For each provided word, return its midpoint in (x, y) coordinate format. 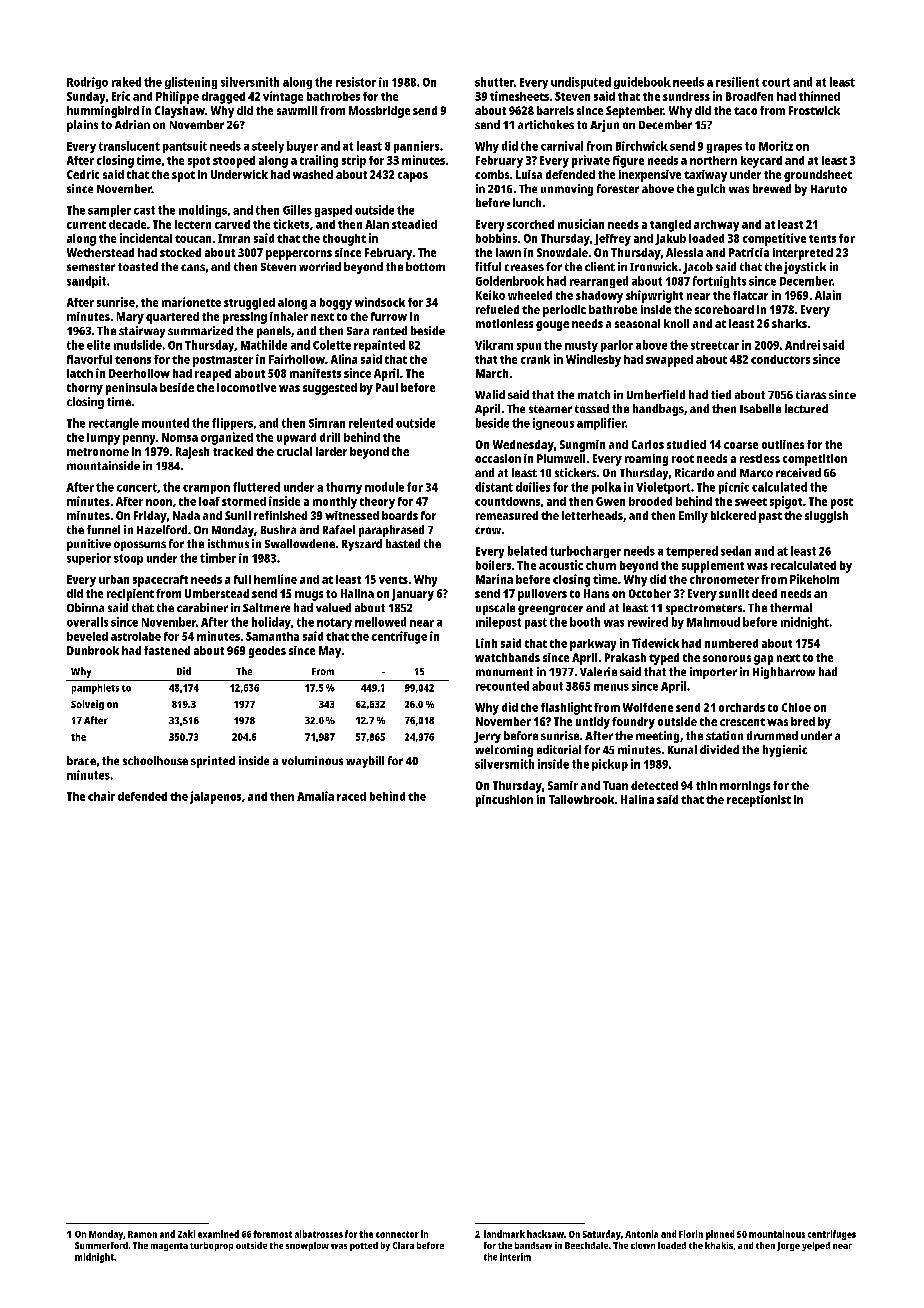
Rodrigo (87, 83)
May (330, 652)
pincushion (504, 801)
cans (193, 267)
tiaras (811, 394)
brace (81, 760)
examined (218, 1234)
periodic (564, 311)
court (776, 82)
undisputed (581, 83)
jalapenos (215, 797)
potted (364, 1246)
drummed (772, 735)
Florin (691, 1234)
